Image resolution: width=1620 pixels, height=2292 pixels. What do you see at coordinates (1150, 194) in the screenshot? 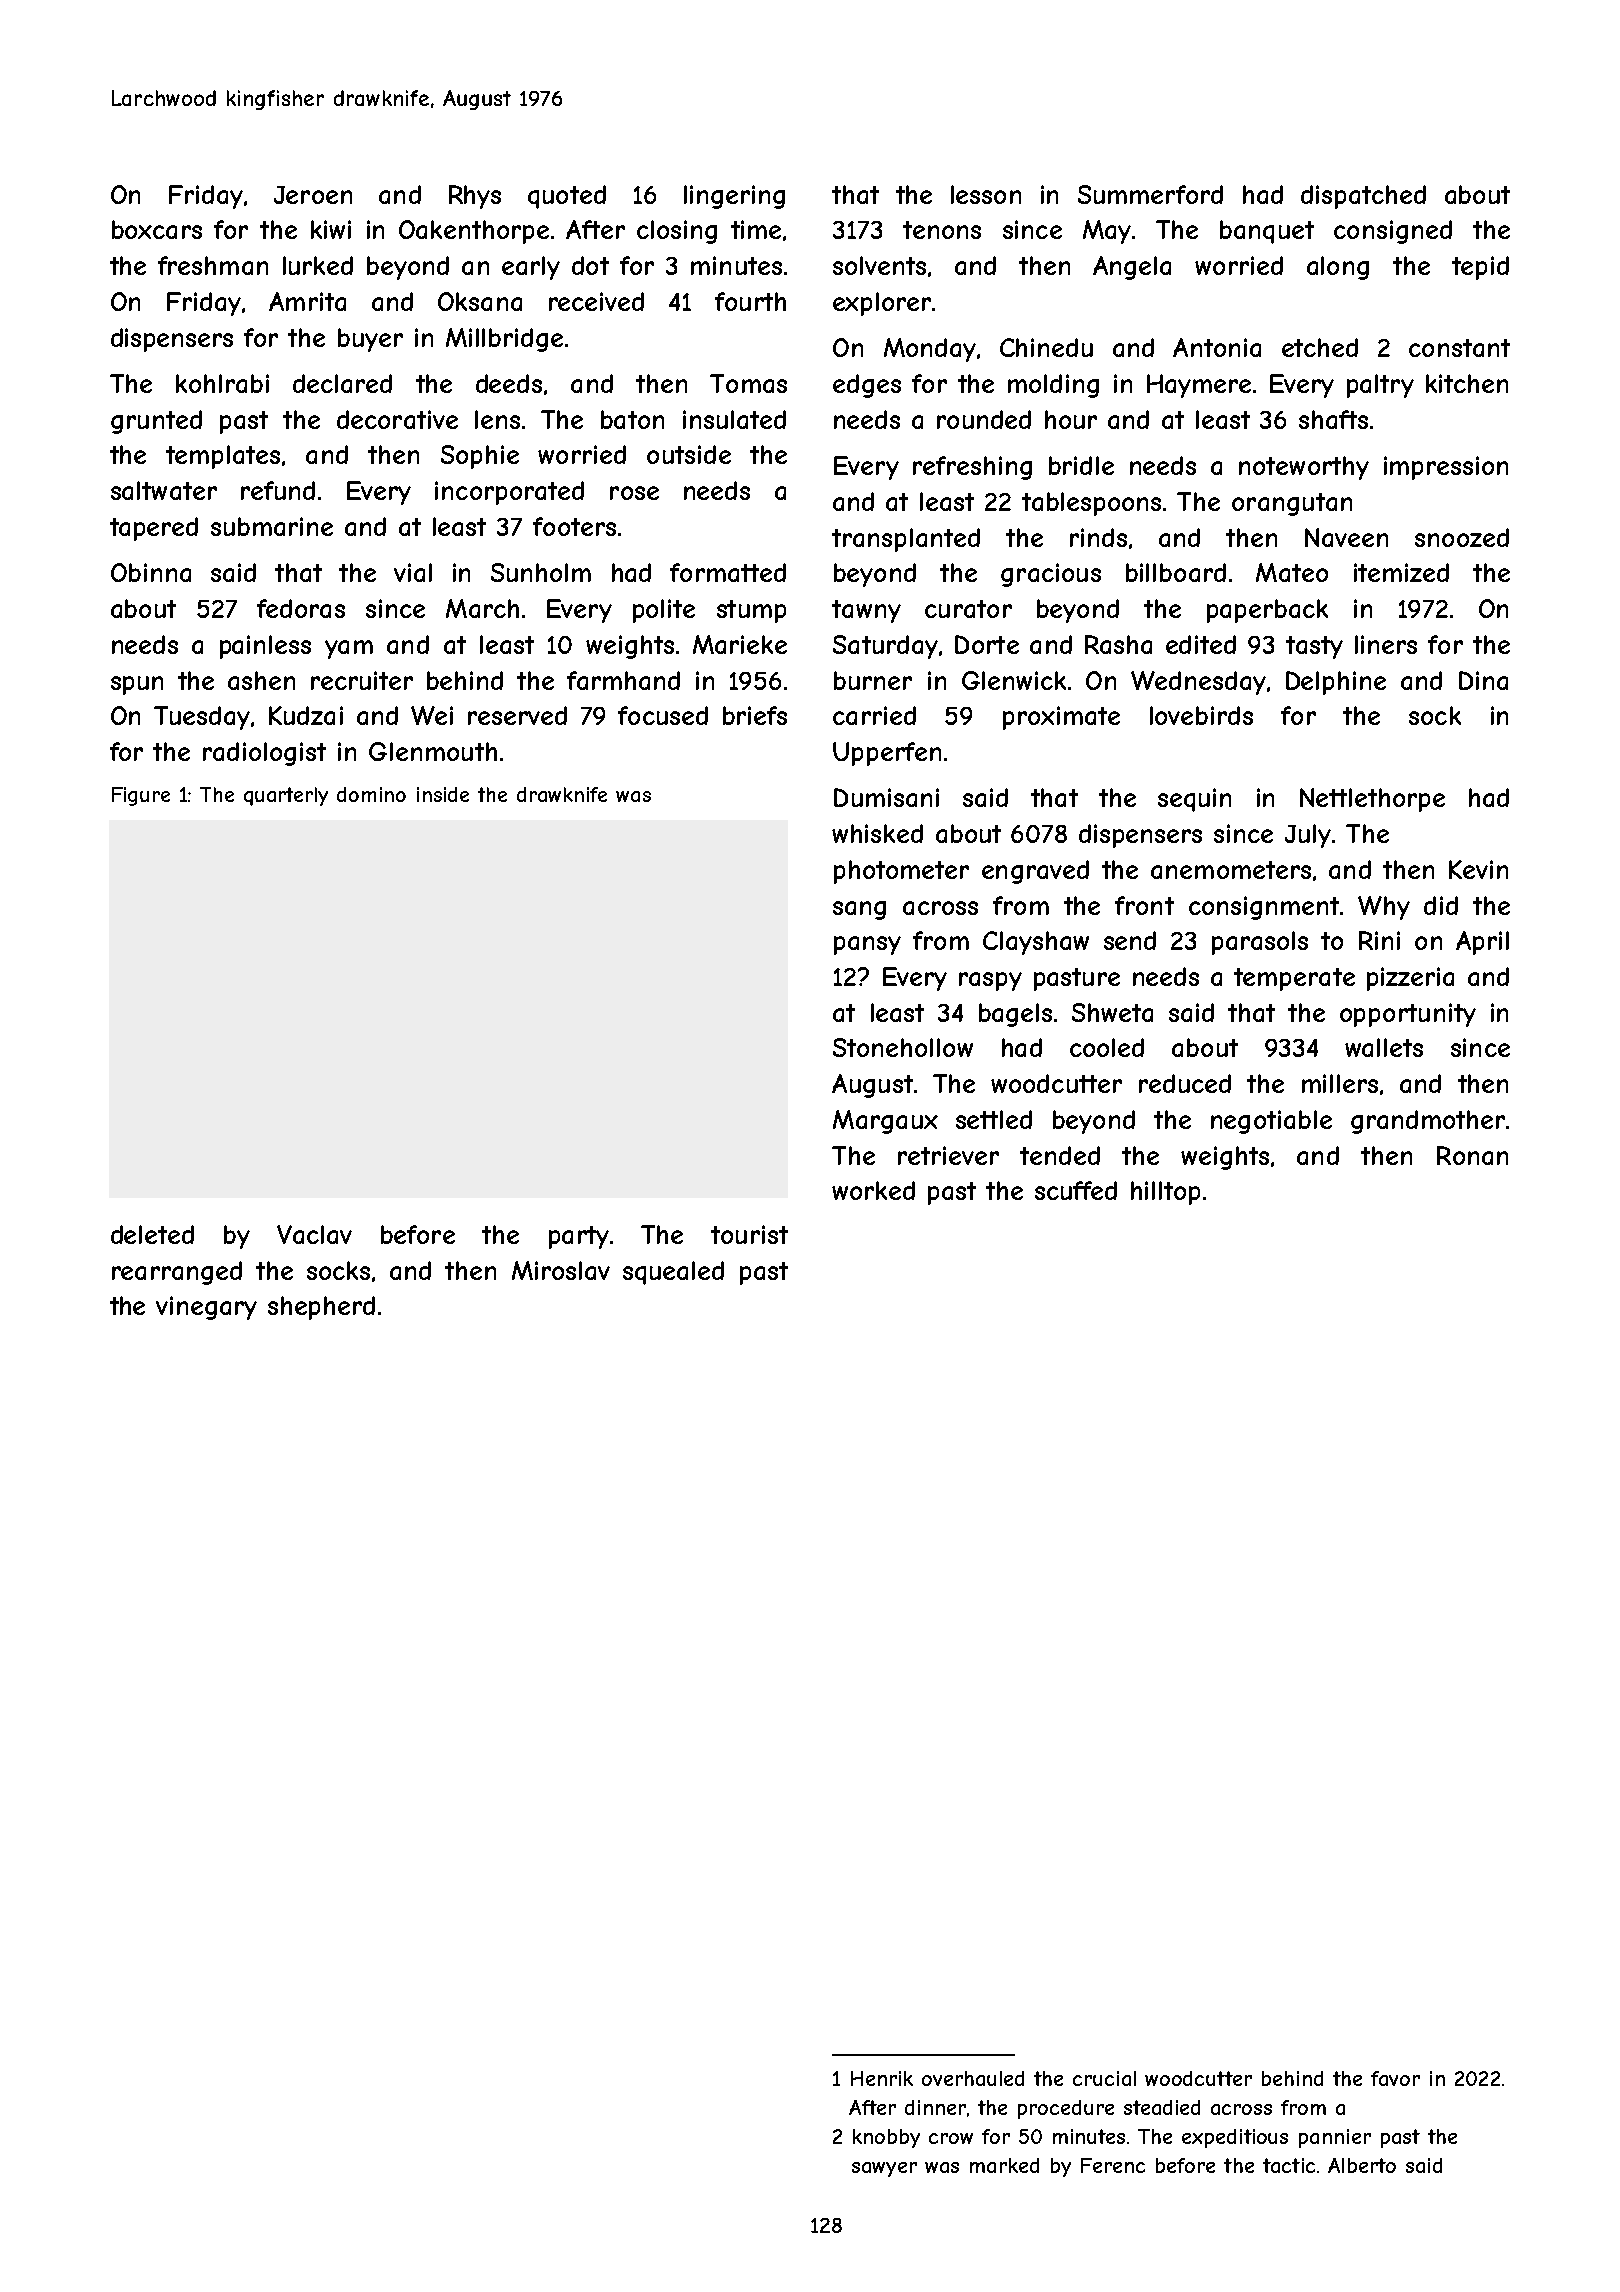
I see `Summerford` at bounding box center [1150, 194].
